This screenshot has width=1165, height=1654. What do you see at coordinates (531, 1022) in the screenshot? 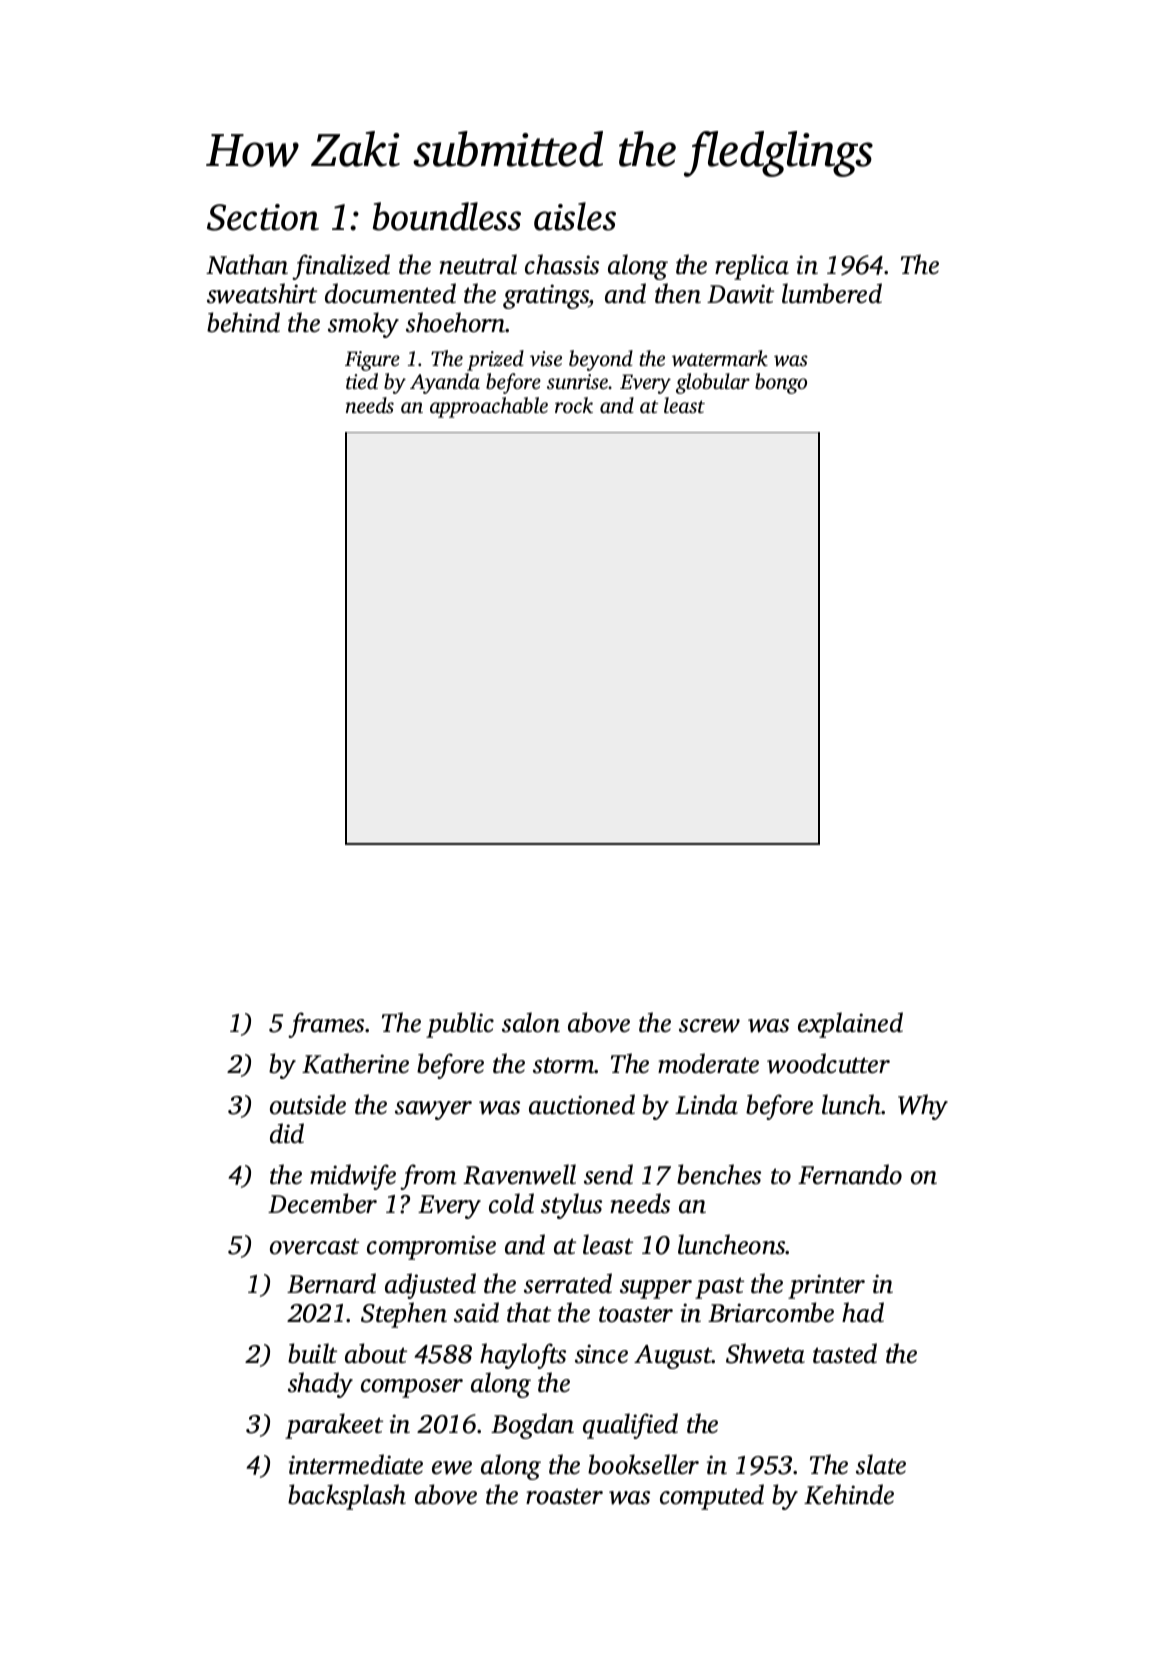
I see `salon` at bounding box center [531, 1022].
